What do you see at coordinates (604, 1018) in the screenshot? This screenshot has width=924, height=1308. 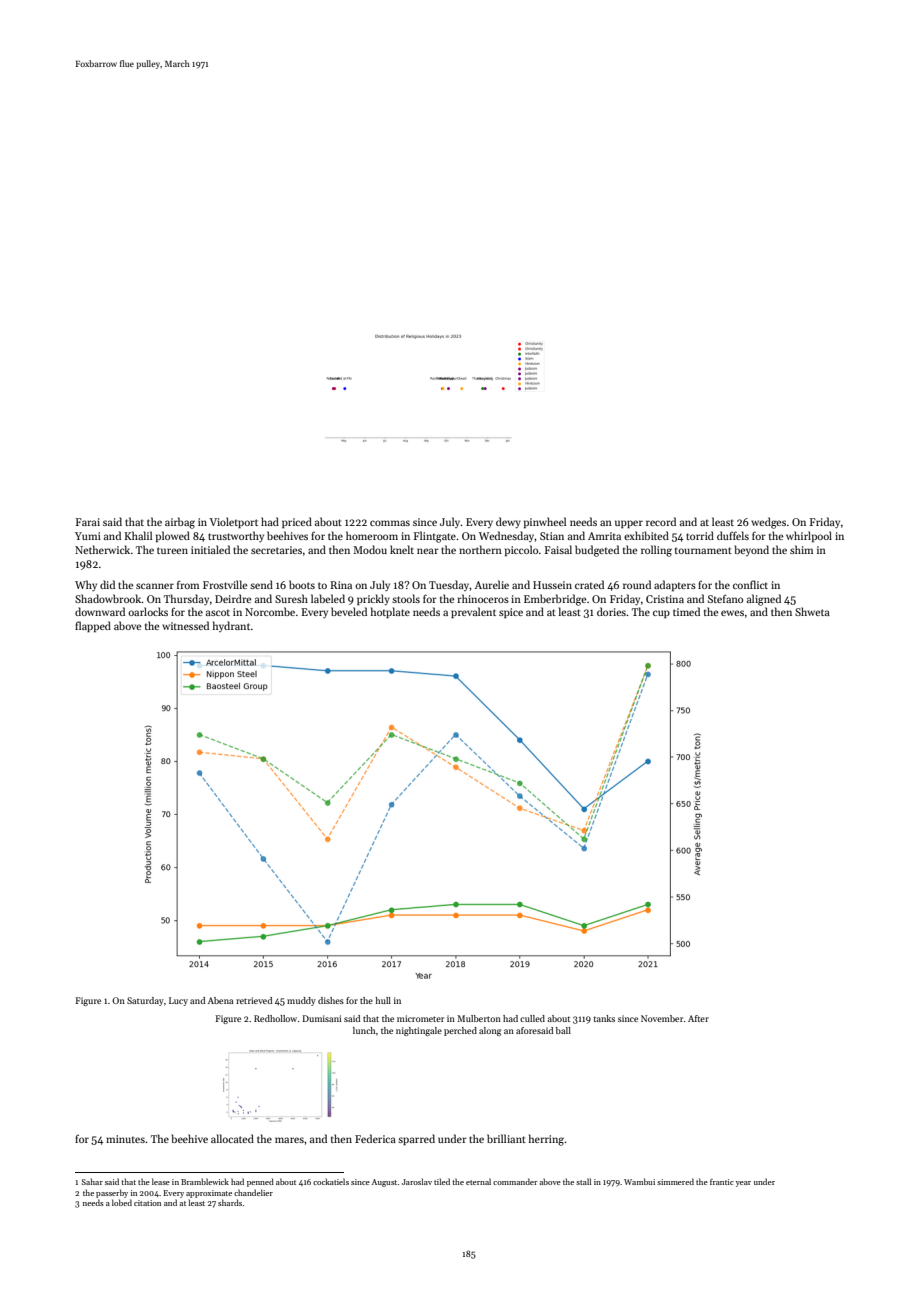 I see `tanks` at bounding box center [604, 1018].
